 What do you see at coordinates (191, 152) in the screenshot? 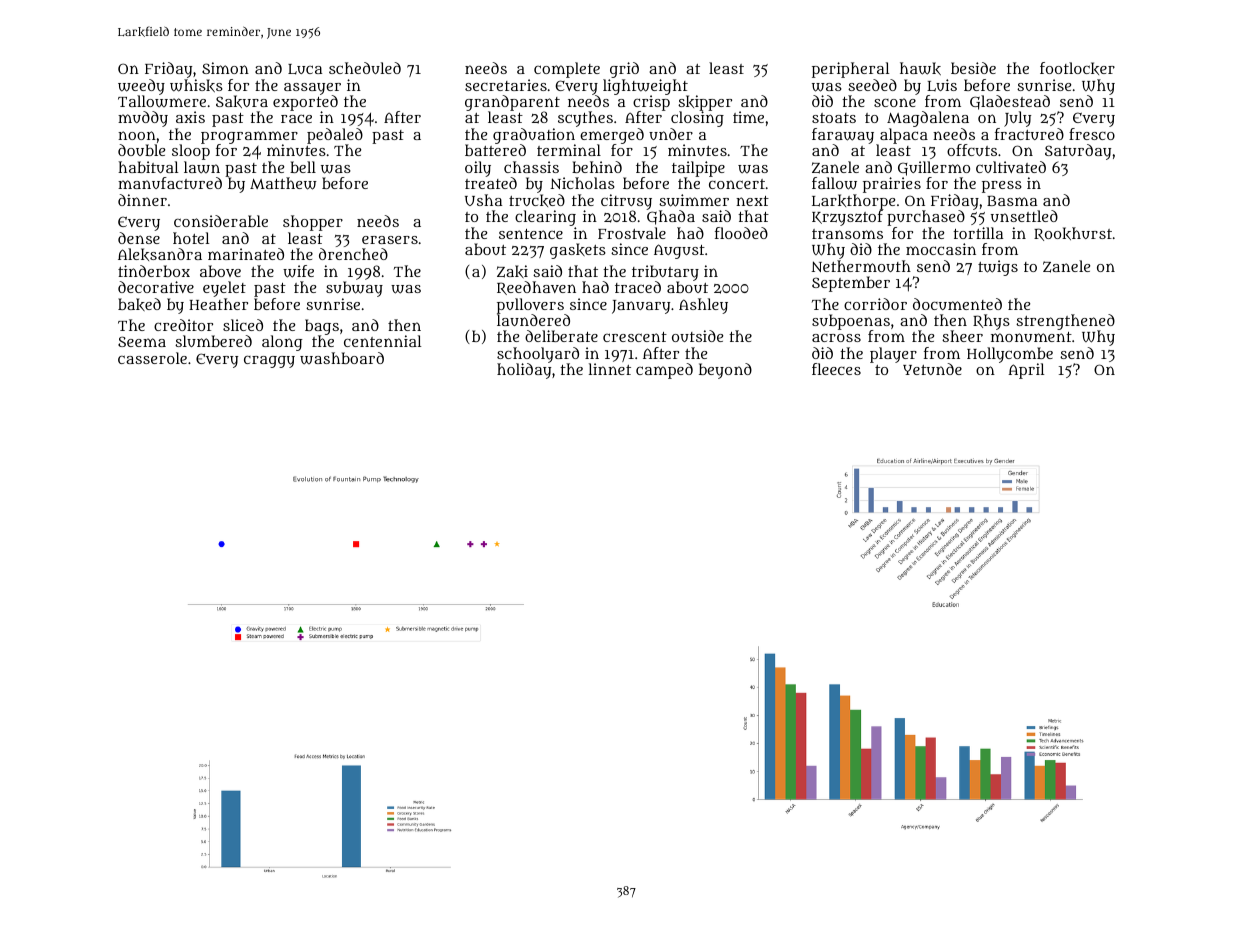
I see `sloop` at bounding box center [191, 152].
